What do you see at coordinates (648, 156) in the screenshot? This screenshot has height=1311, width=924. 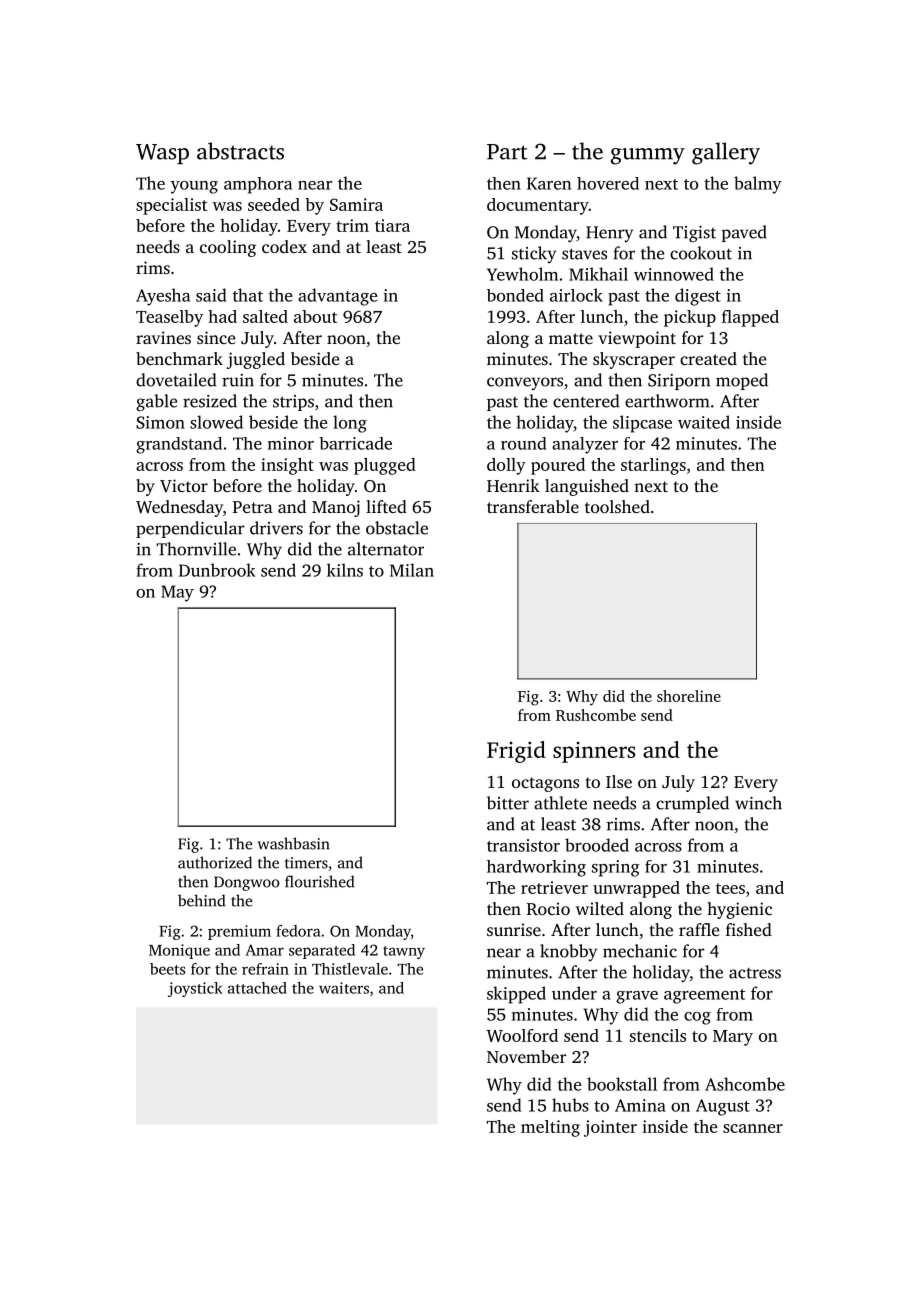 I see `gummy` at bounding box center [648, 156].
